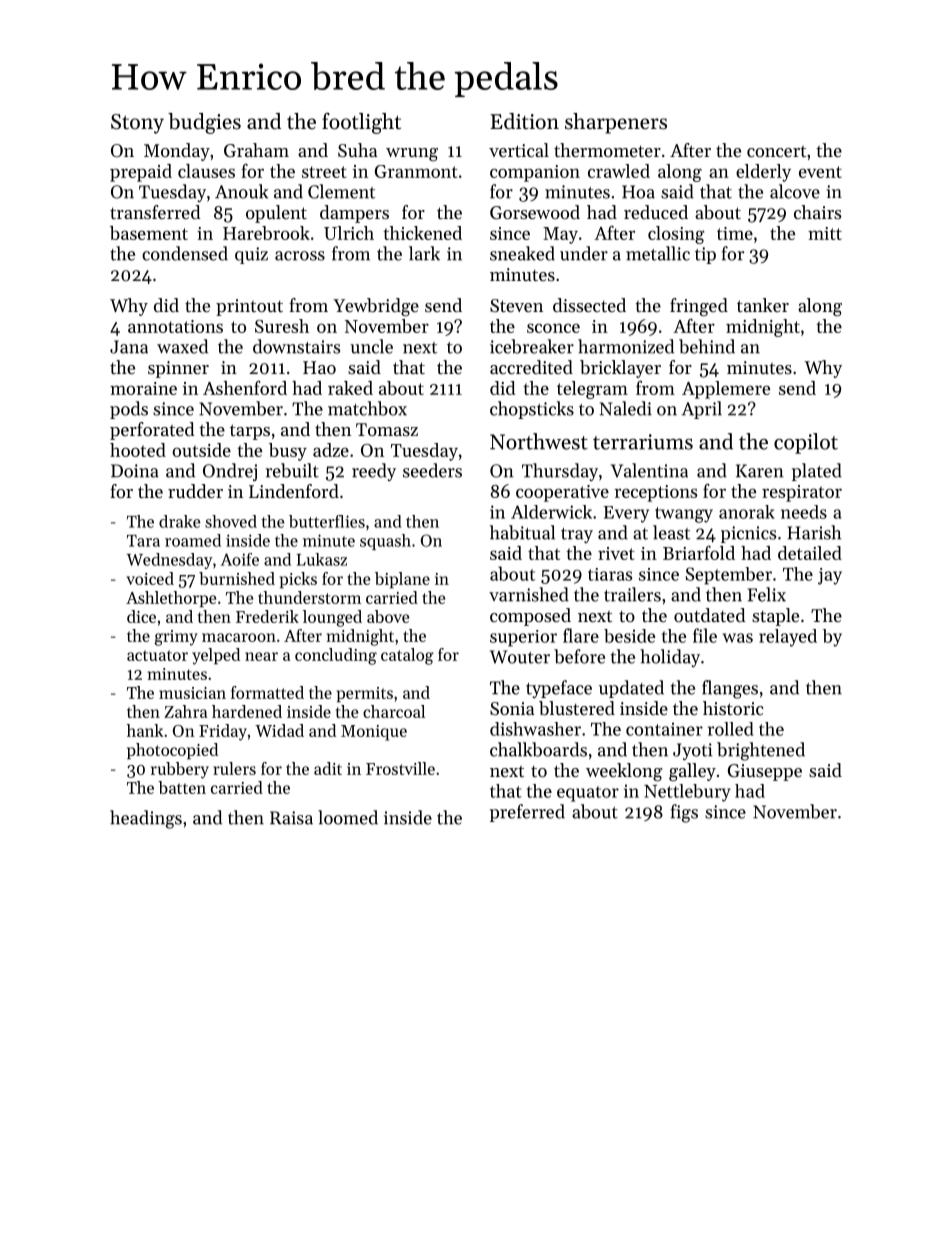 This image has width=952, height=1233. I want to click on Edition, so click(524, 121).
